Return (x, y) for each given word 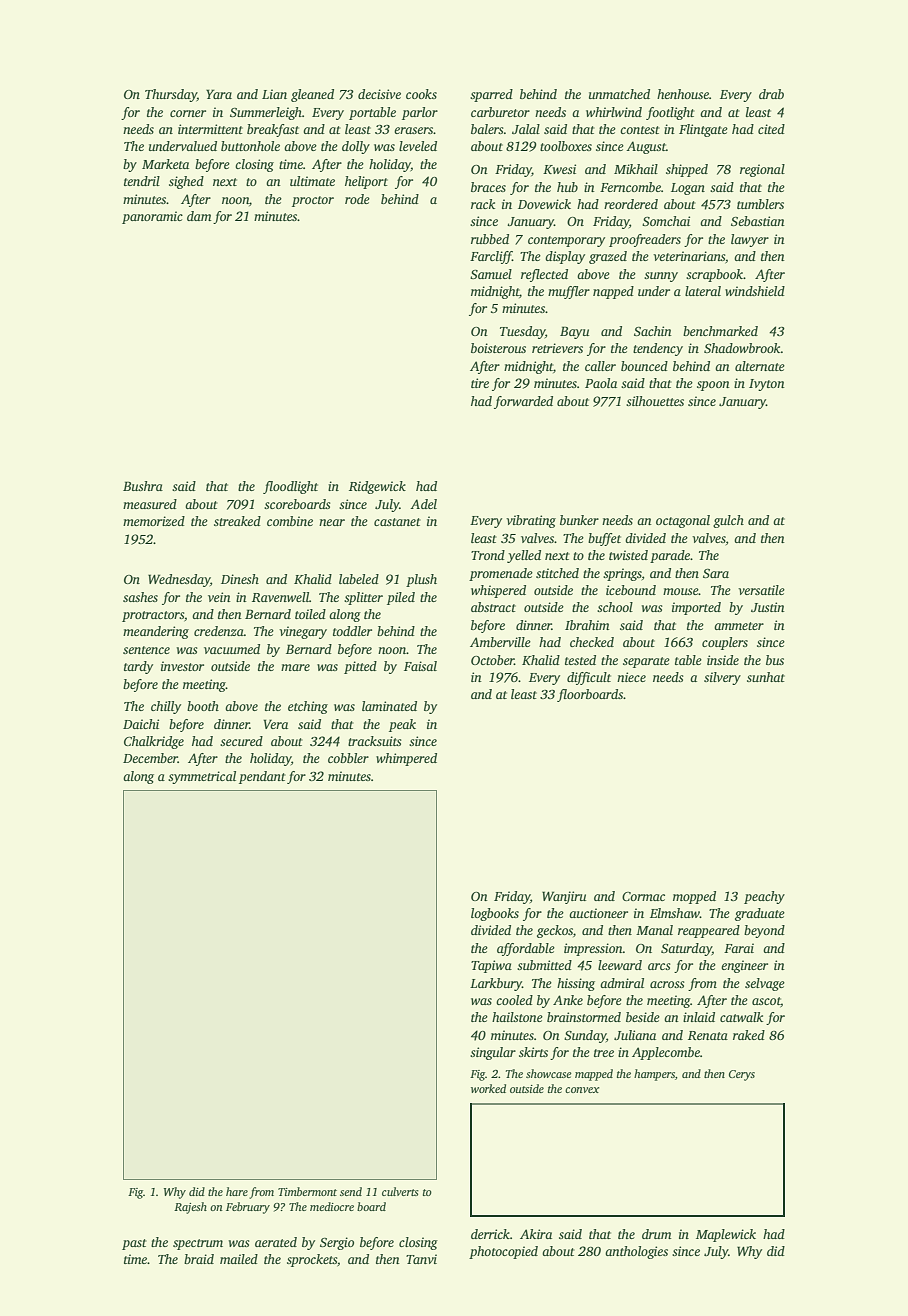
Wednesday (179, 580)
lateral (703, 291)
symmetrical (202, 777)
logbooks (495, 914)
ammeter (739, 626)
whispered (498, 591)
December (150, 758)
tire (480, 383)
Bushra (143, 486)
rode (357, 199)
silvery (722, 678)
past (134, 1244)
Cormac (643, 896)
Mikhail (636, 169)
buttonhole (250, 146)
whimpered (406, 759)
